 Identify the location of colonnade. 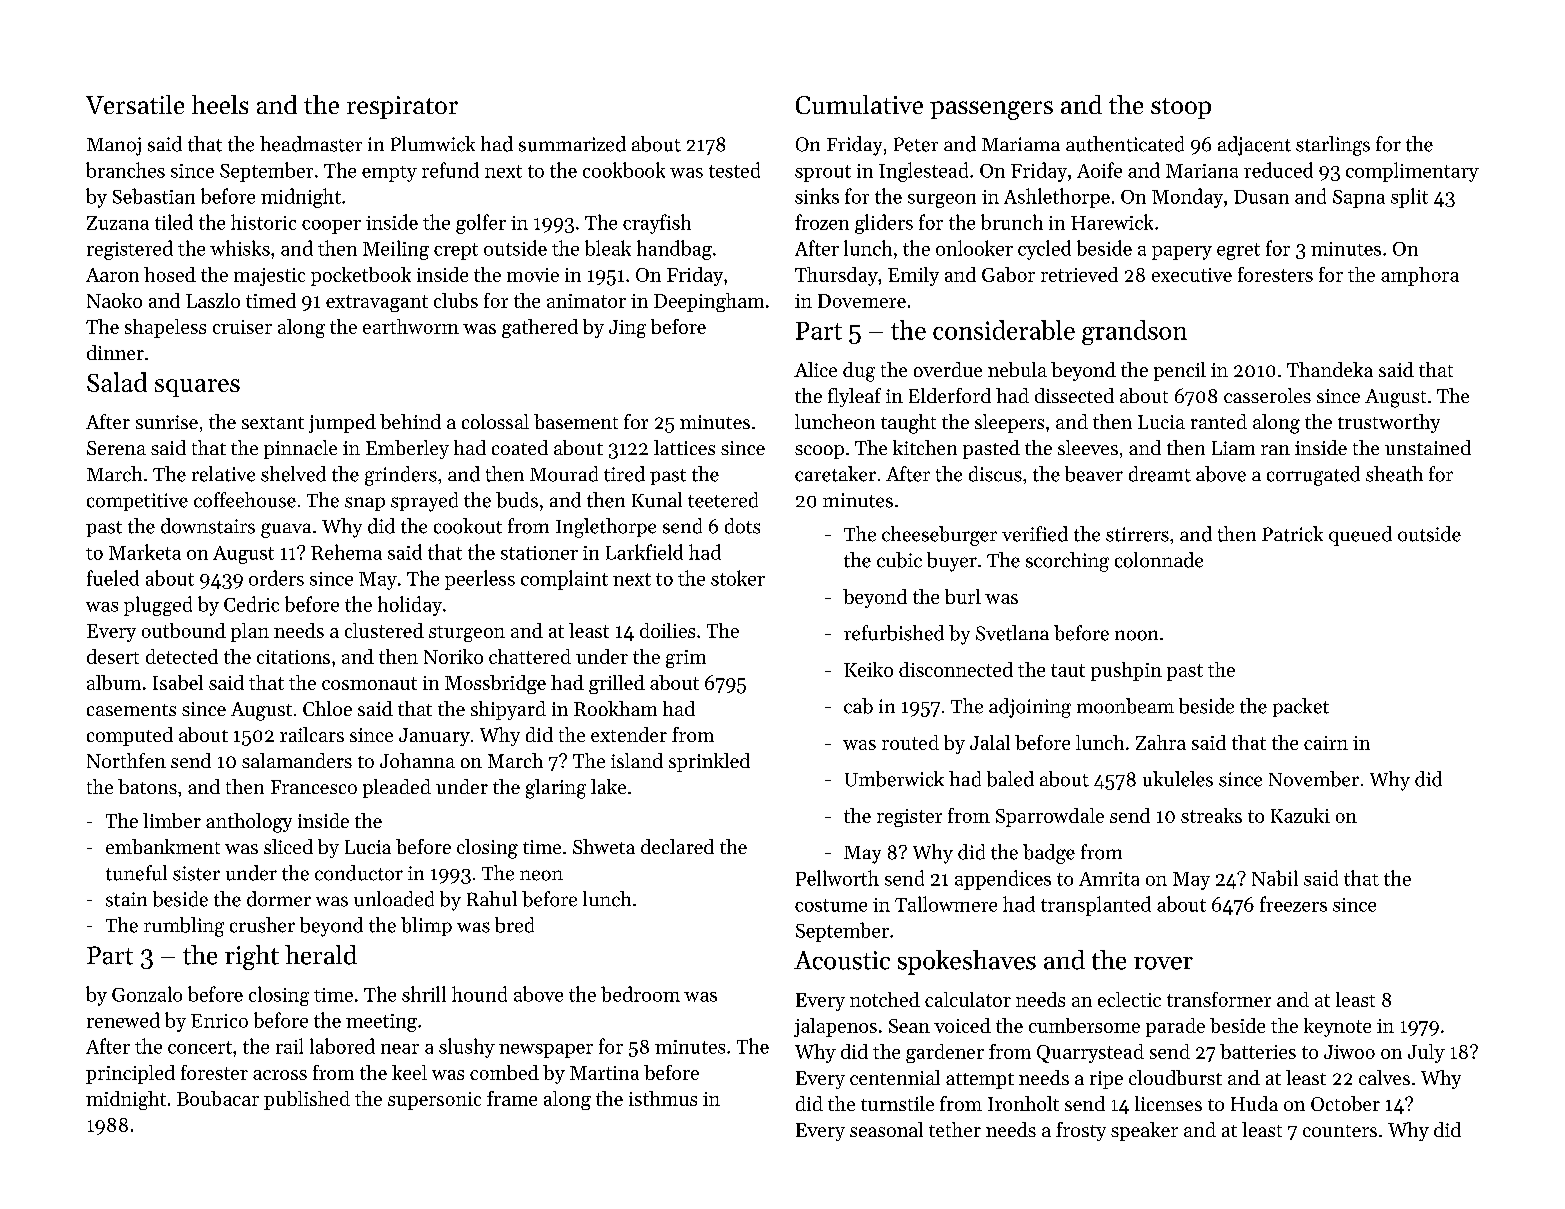
(1159, 560).
